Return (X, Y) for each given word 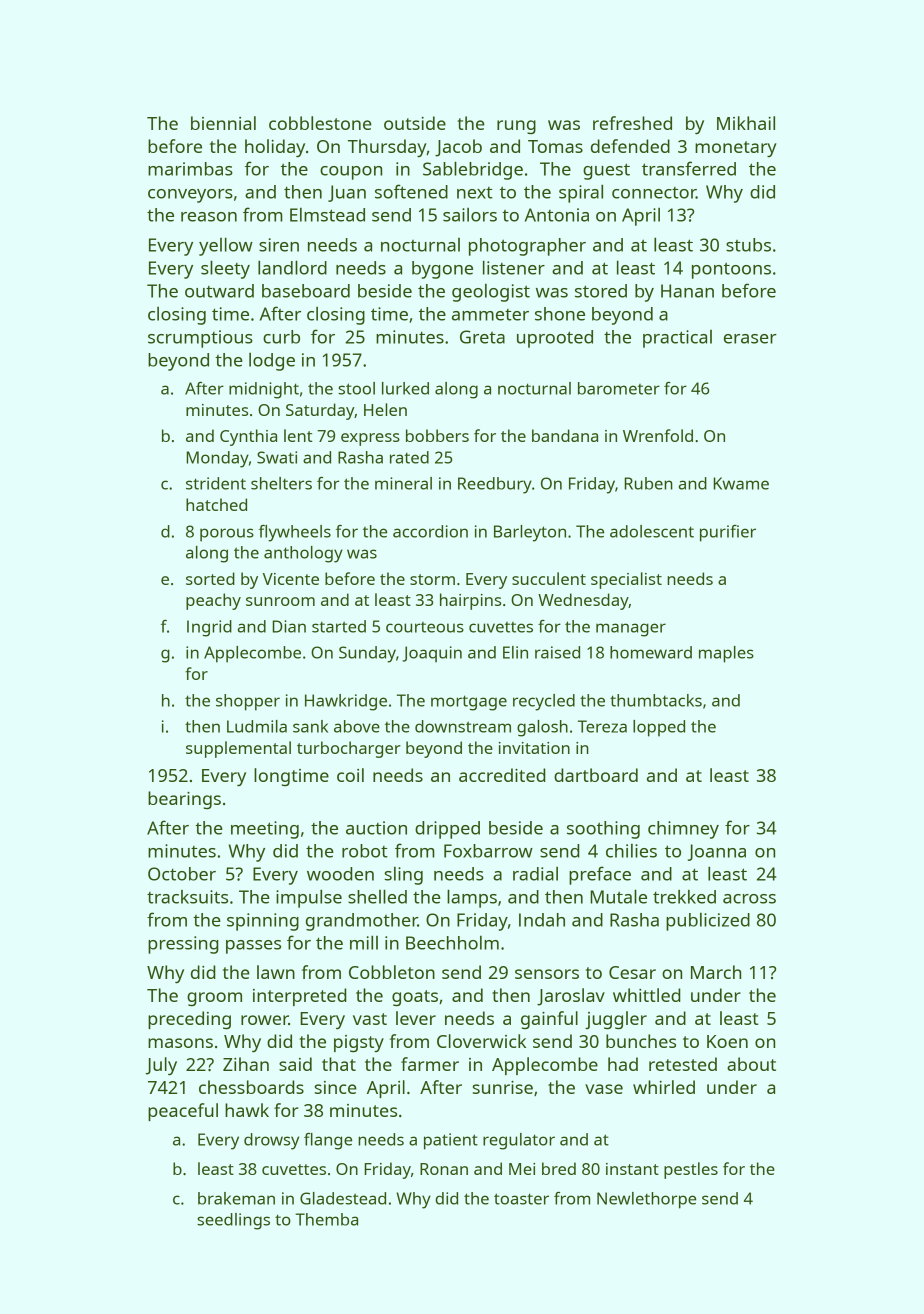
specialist (626, 580)
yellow (226, 246)
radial (535, 874)
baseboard (306, 291)
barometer (619, 388)
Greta (482, 337)
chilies (631, 851)
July (161, 1066)
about (751, 1064)
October (182, 874)
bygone (442, 270)
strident (216, 483)
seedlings (233, 1221)
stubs (748, 245)
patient (451, 1141)
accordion (430, 531)
